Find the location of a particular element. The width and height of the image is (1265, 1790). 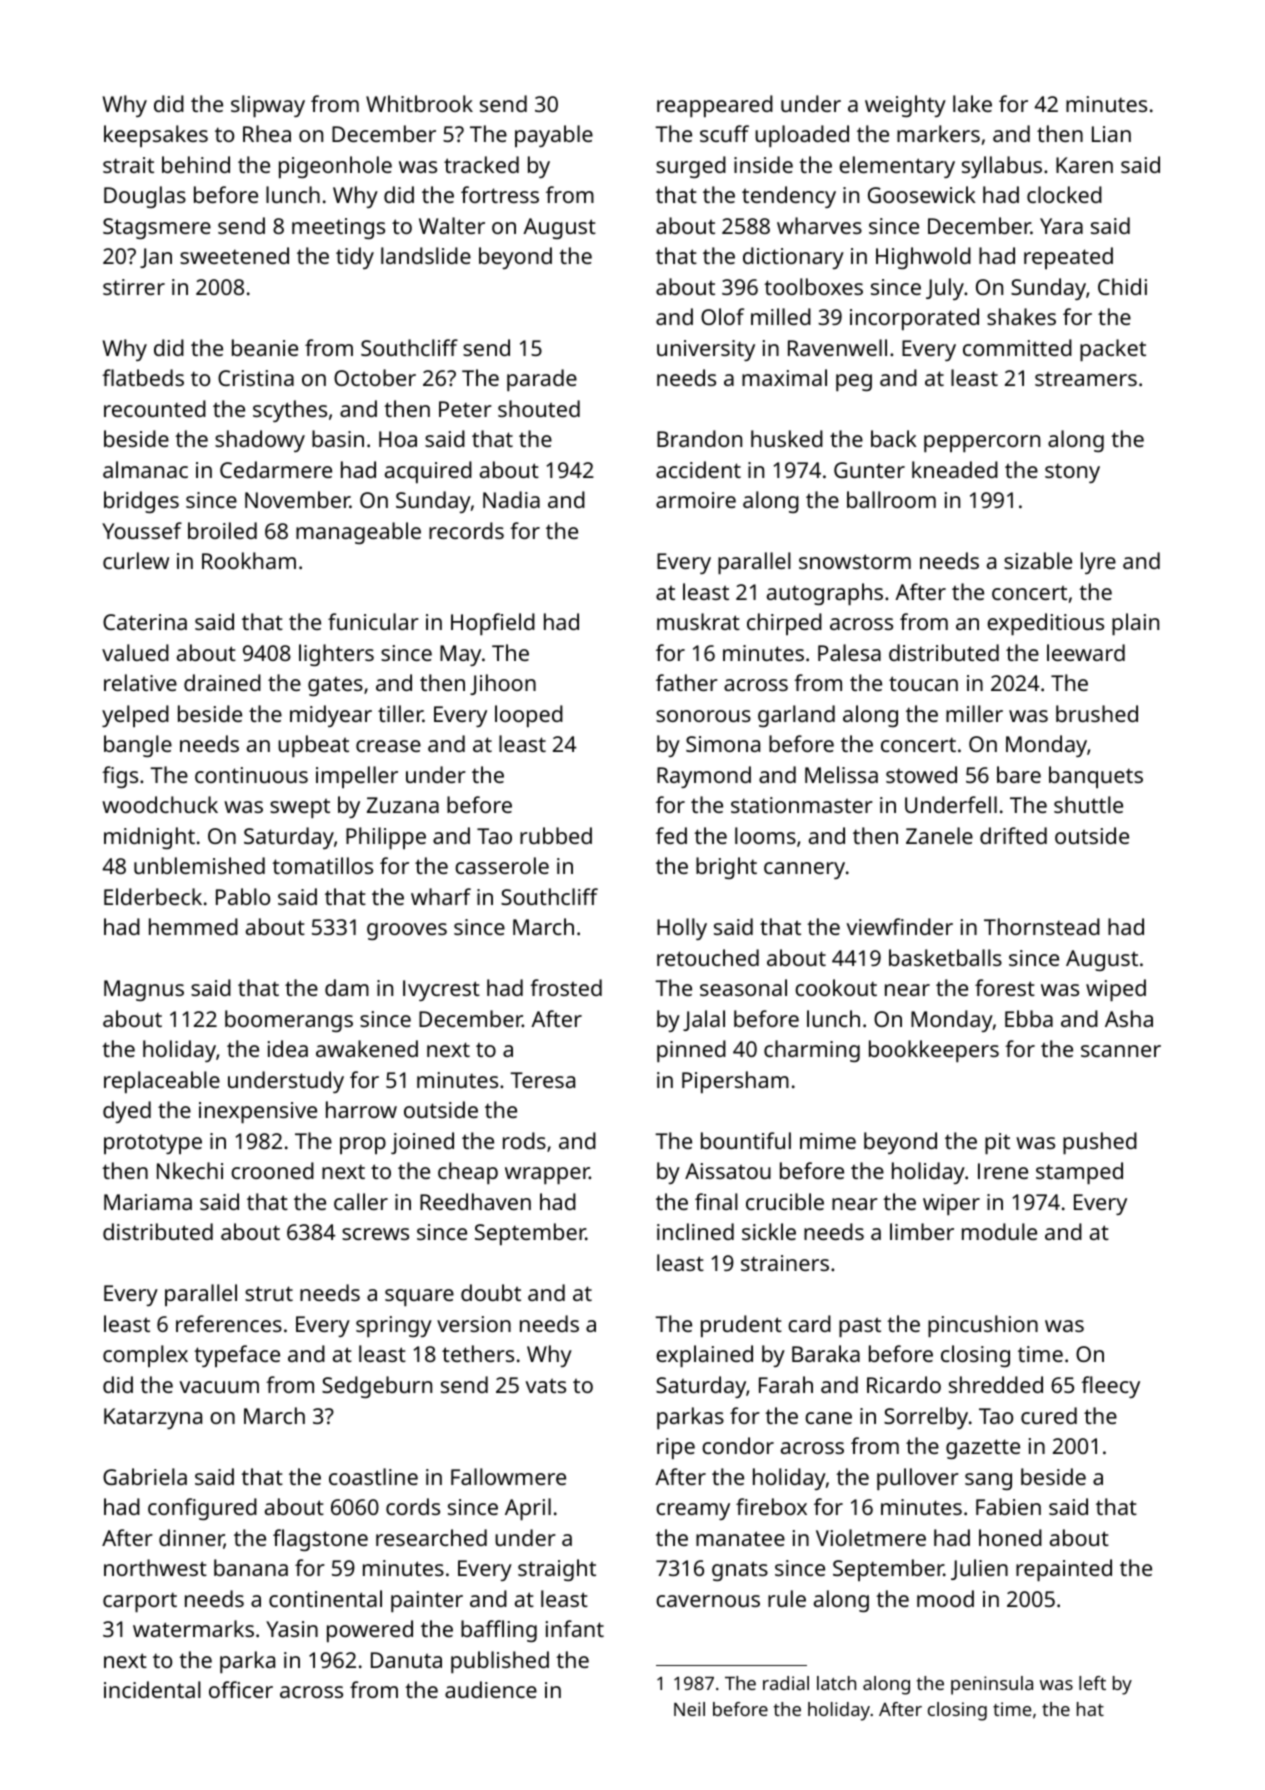

slipway is located at coordinates (268, 106).
